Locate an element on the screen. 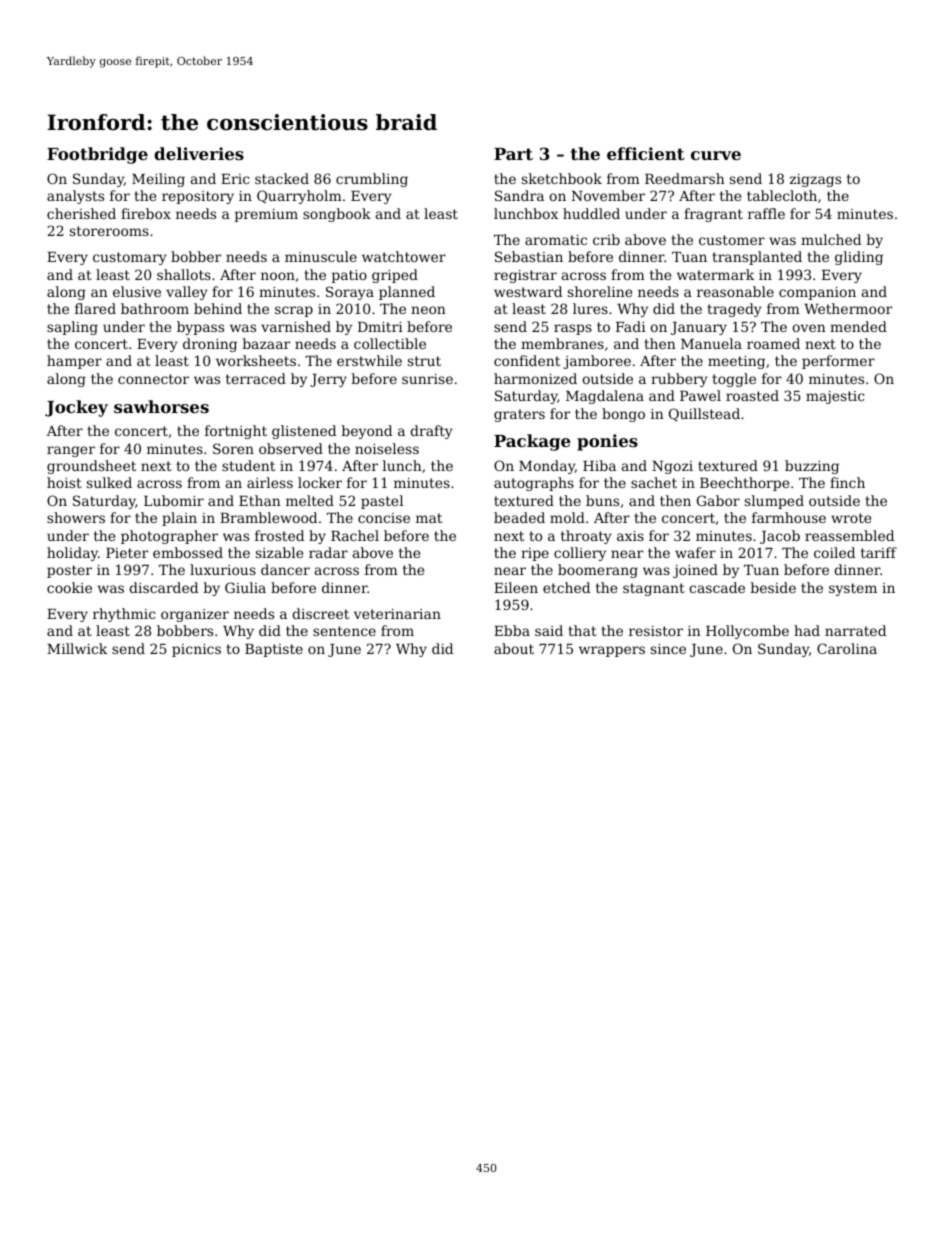 Image resolution: width=952 pixels, height=1233 pixels. efficient is located at coordinates (645, 153).
